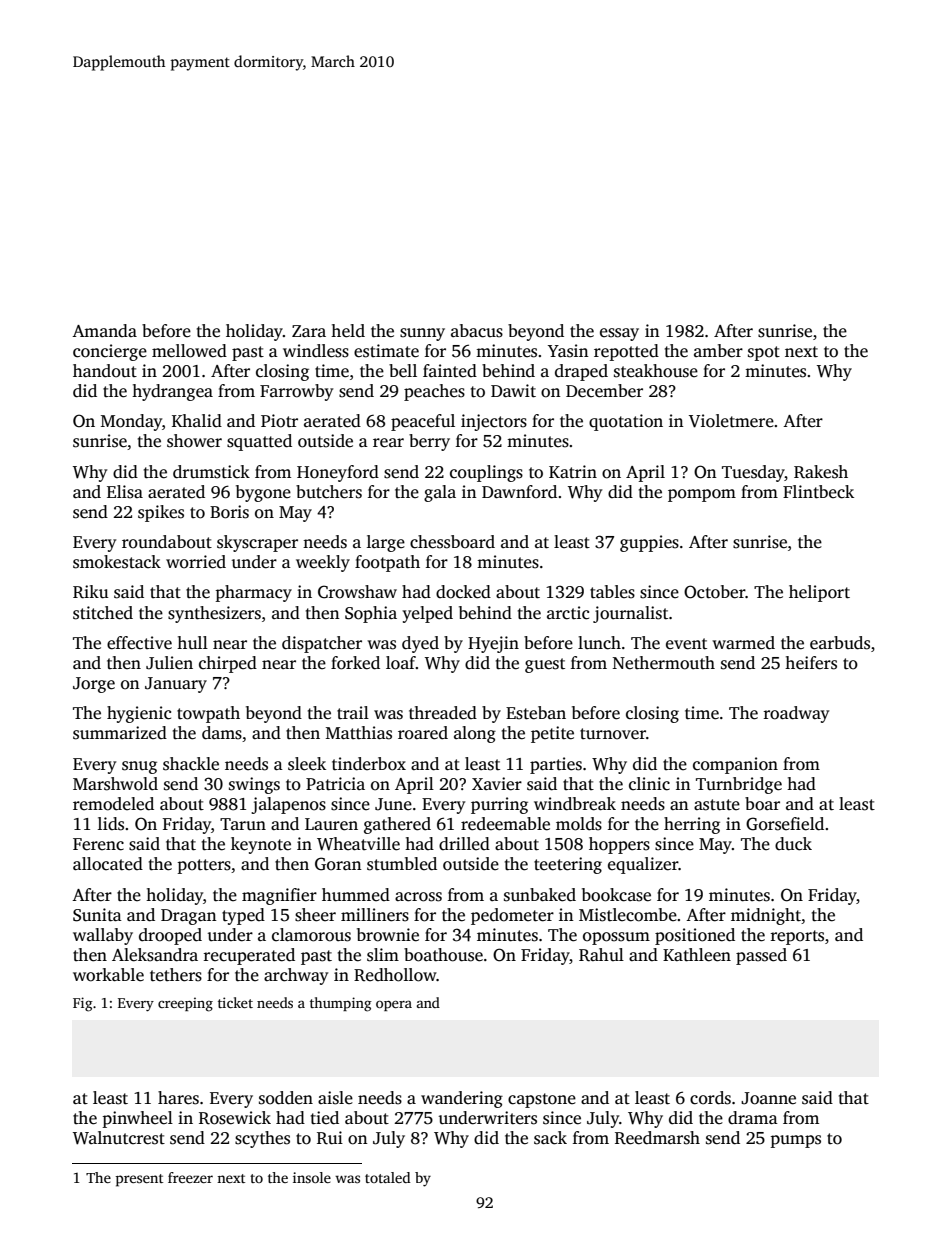 Image resolution: width=952 pixels, height=1233 pixels. What do you see at coordinates (322, 644) in the screenshot?
I see `dispatcher` at bounding box center [322, 644].
